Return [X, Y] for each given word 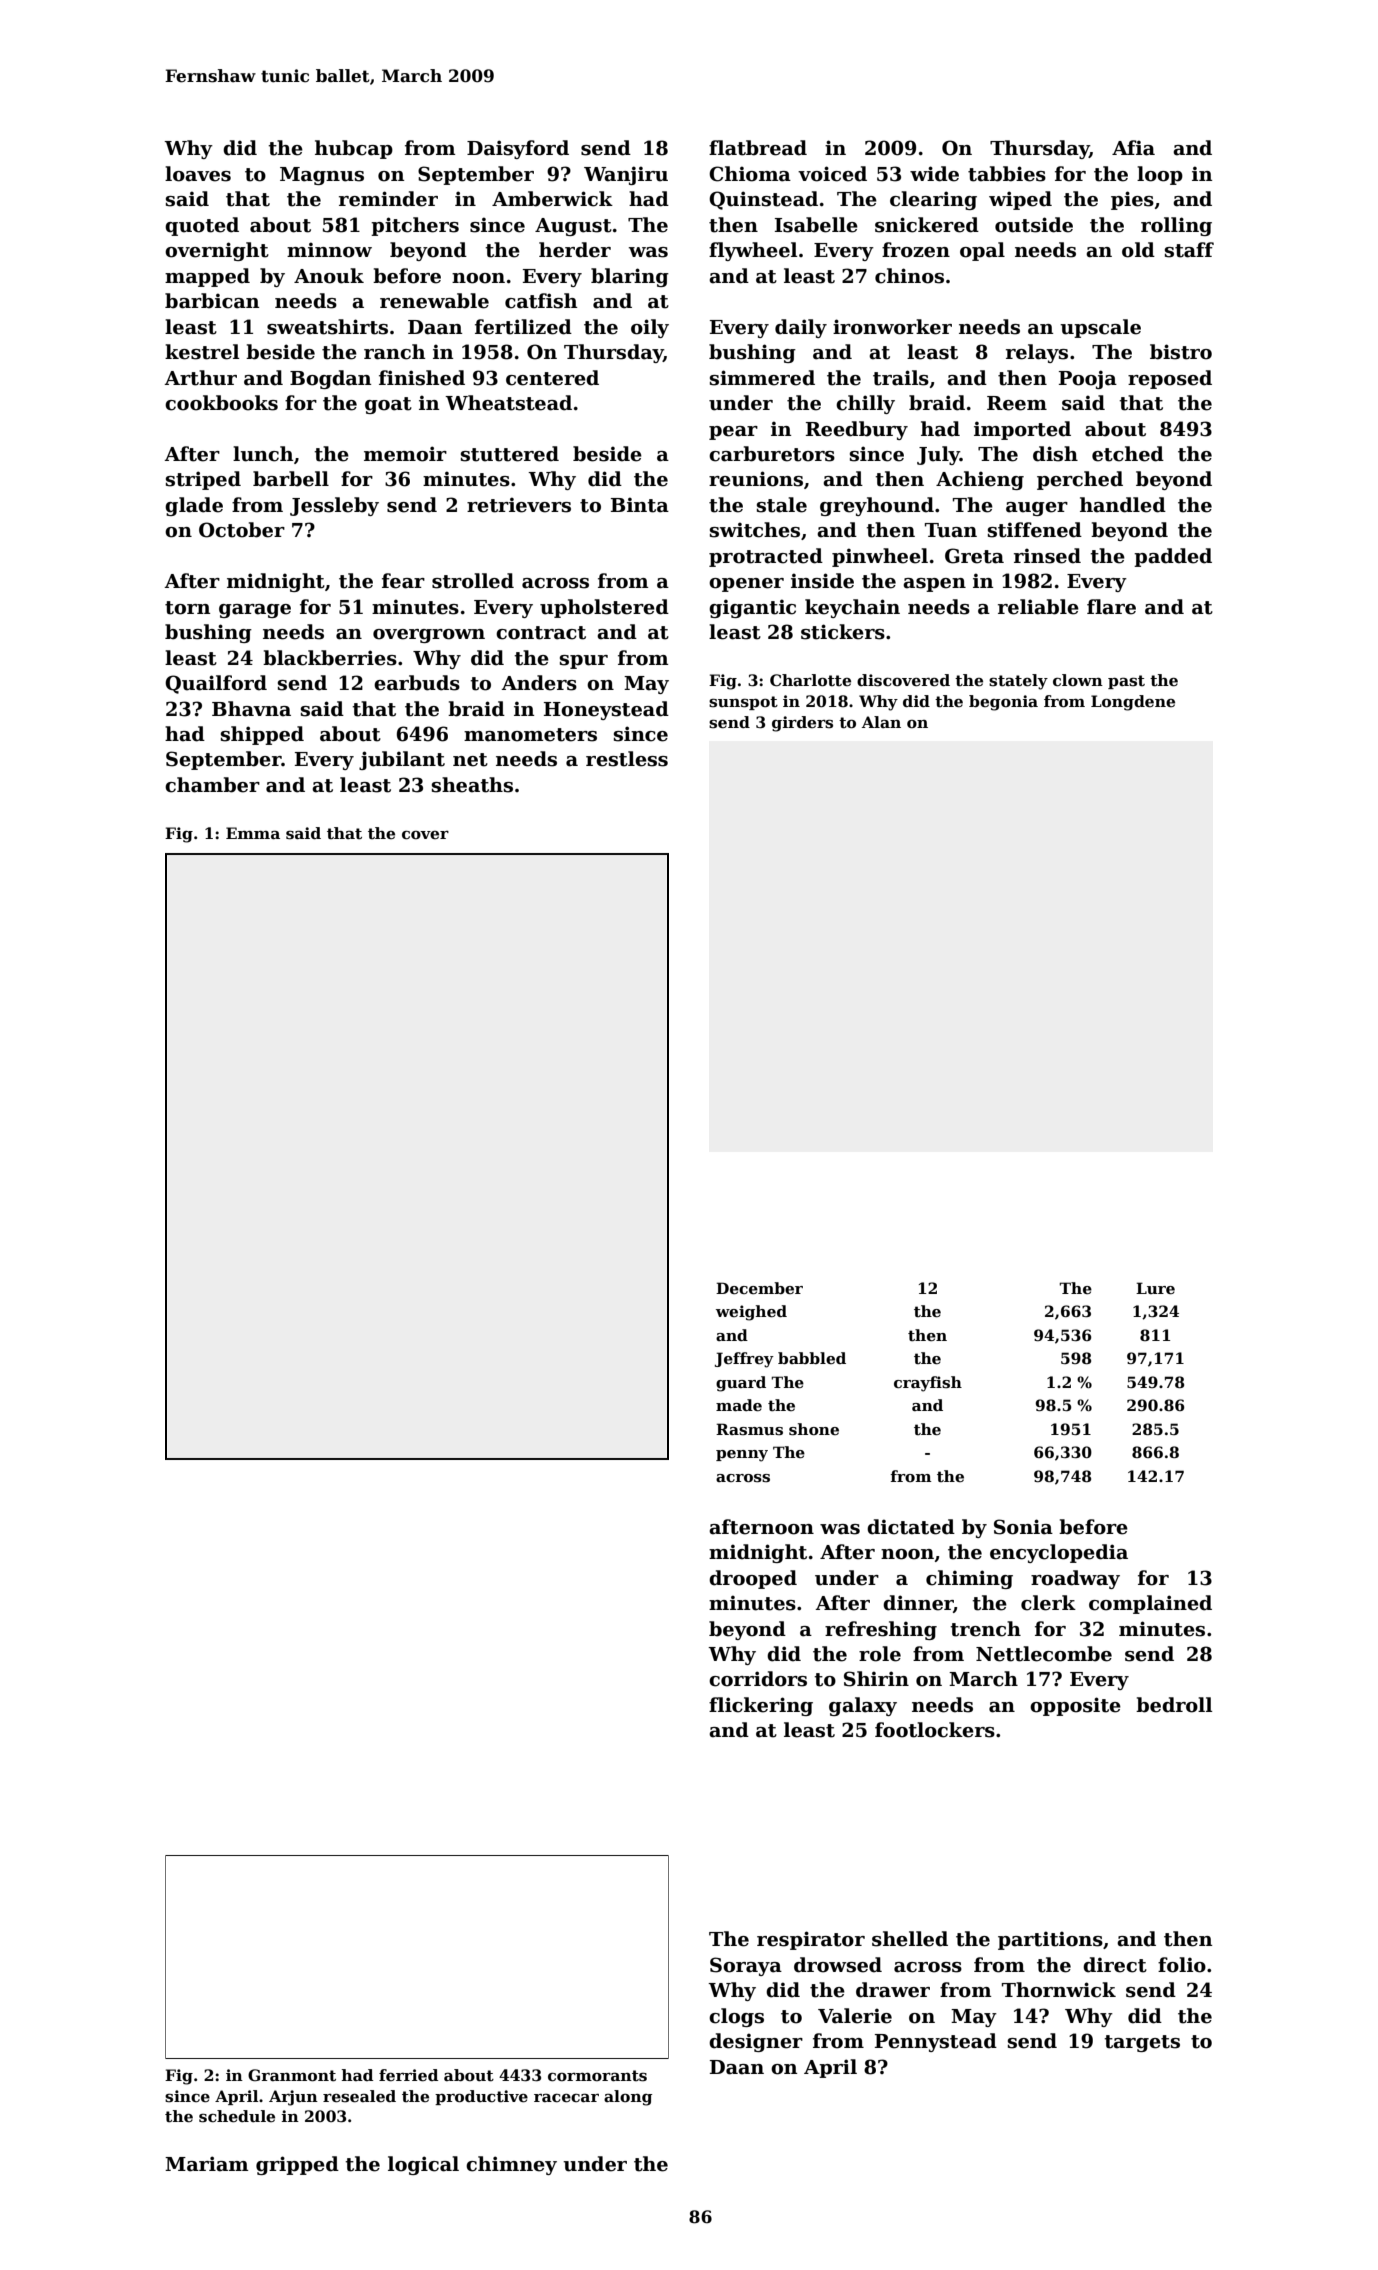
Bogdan [330, 379]
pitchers [415, 226]
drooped [753, 1579]
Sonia [1023, 1527]
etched [1128, 454]
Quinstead [763, 200]
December [759, 1288]
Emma [253, 833]
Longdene [1133, 703]
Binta [640, 505]
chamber [212, 785]
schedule [237, 2116]
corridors [758, 1679]
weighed [751, 1313]
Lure [1155, 1288]
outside [1034, 225]
